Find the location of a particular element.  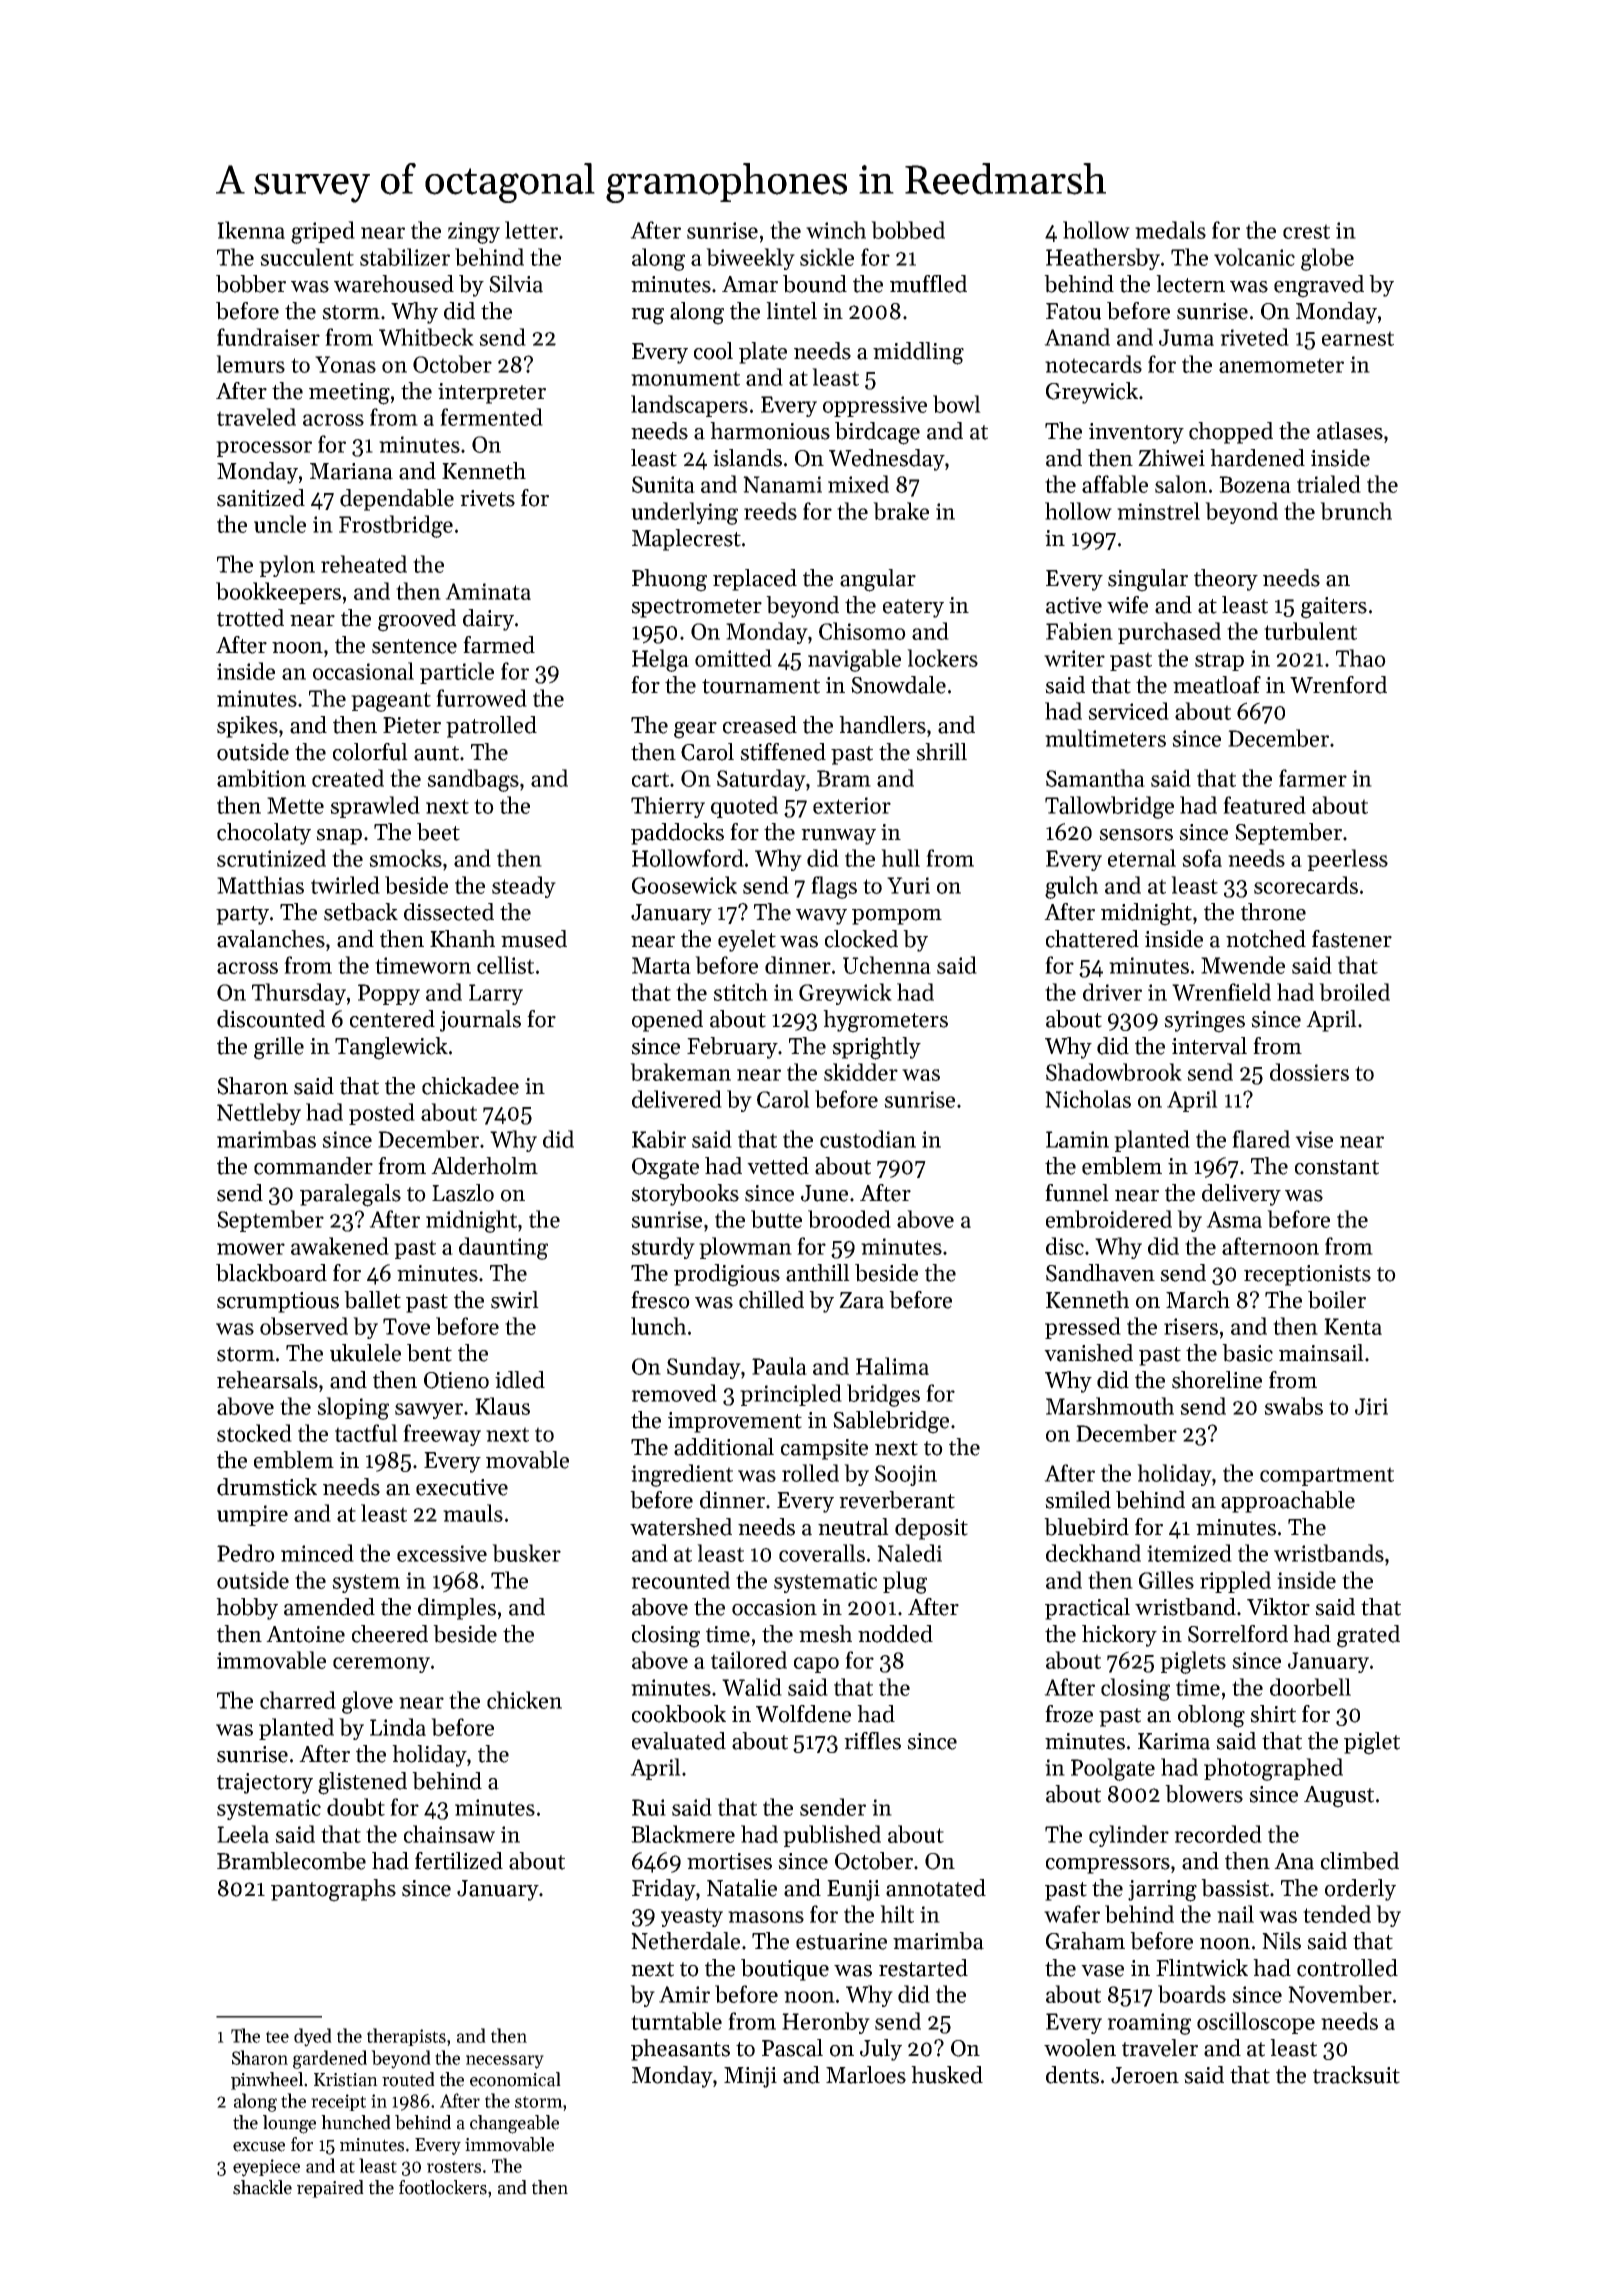

watershed is located at coordinates (681, 1527).
